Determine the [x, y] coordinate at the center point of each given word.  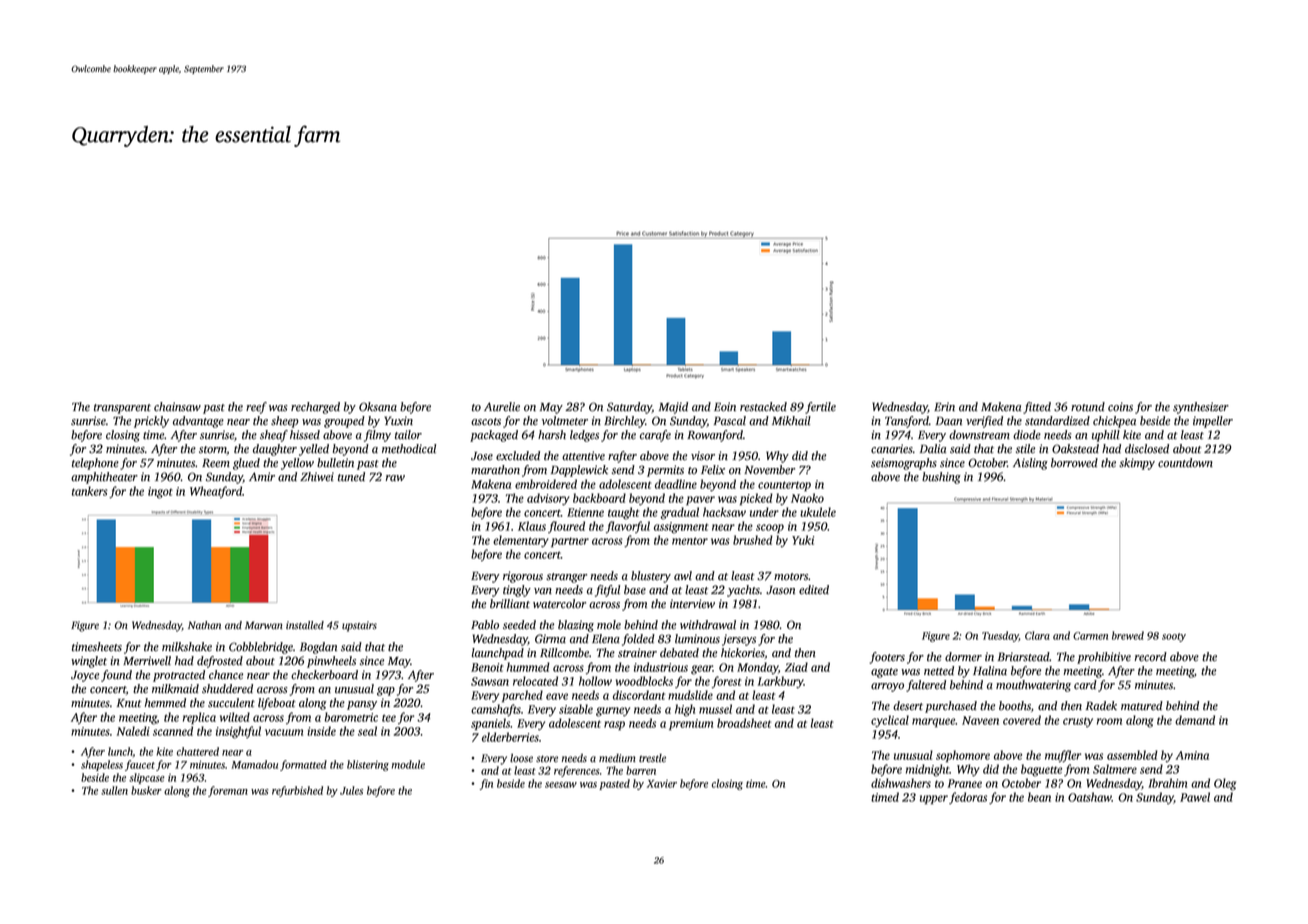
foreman [228, 791]
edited [814, 590]
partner [570, 542]
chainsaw [177, 407]
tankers [90, 491]
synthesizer [1201, 408]
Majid [673, 408]
